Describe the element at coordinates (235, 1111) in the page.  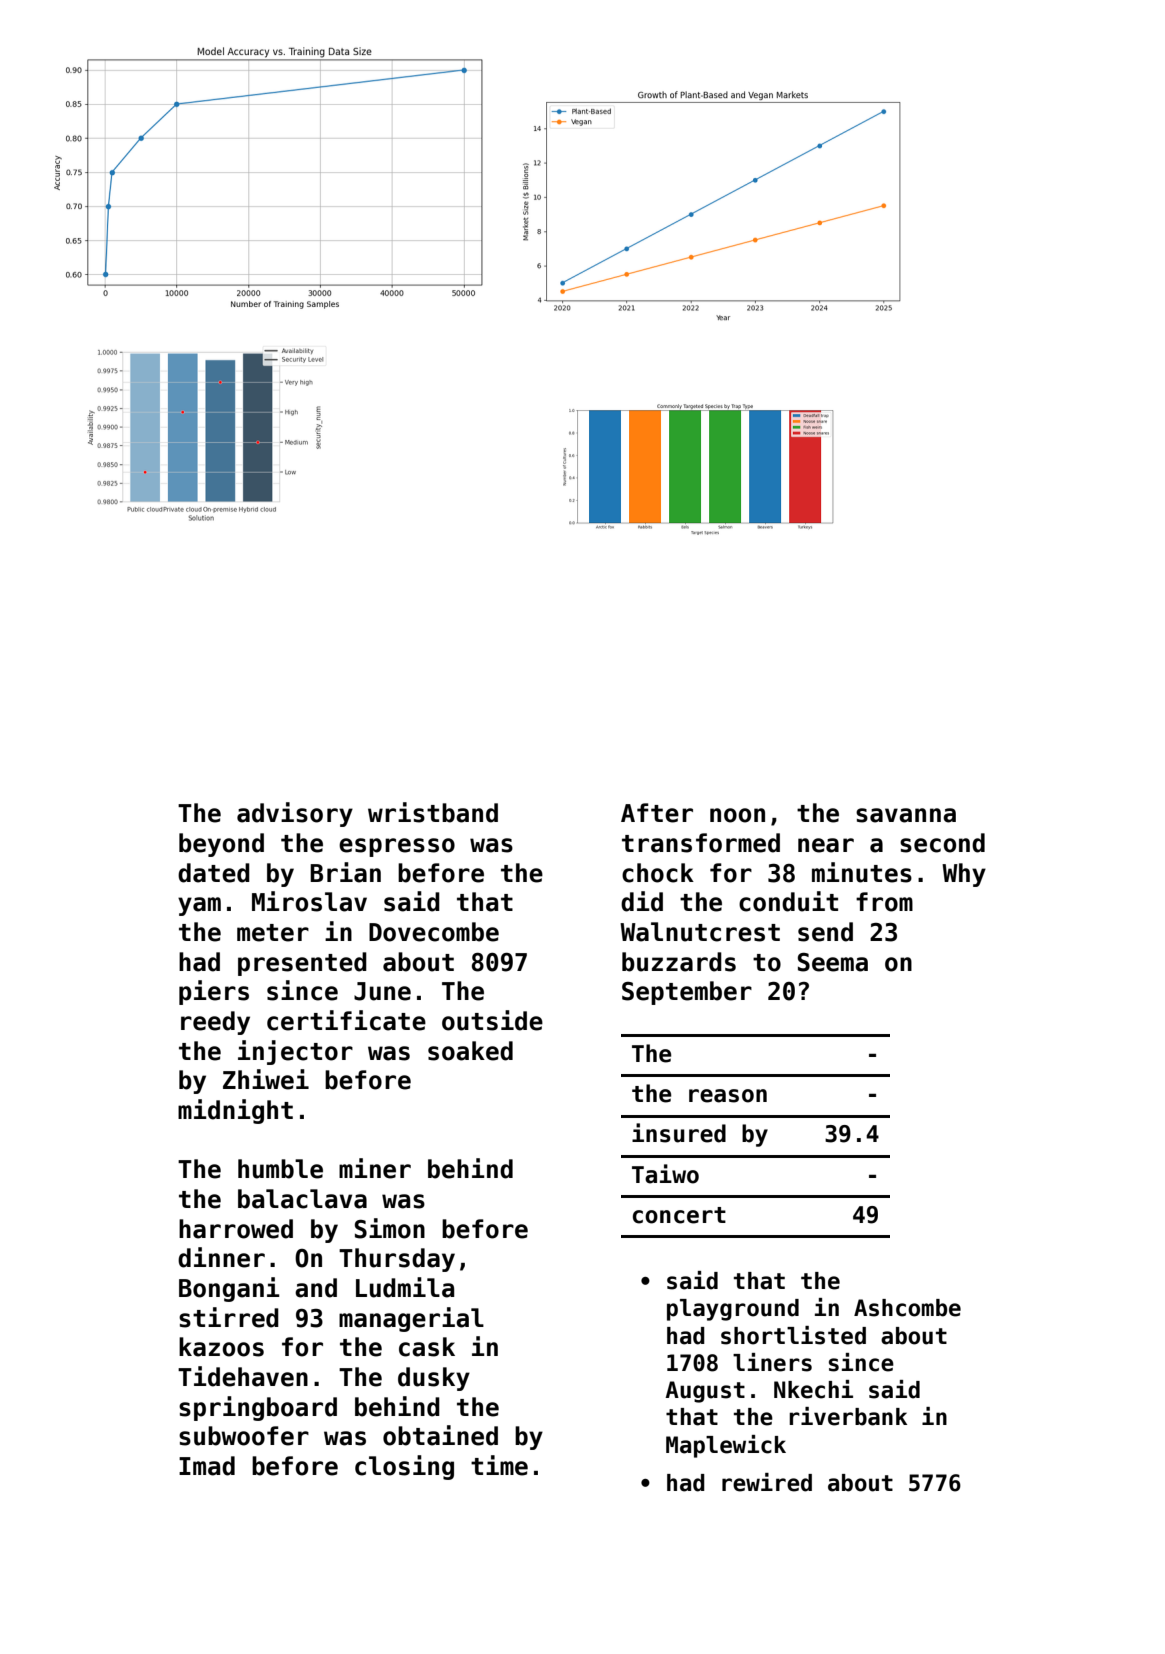
I see `midnight` at that location.
